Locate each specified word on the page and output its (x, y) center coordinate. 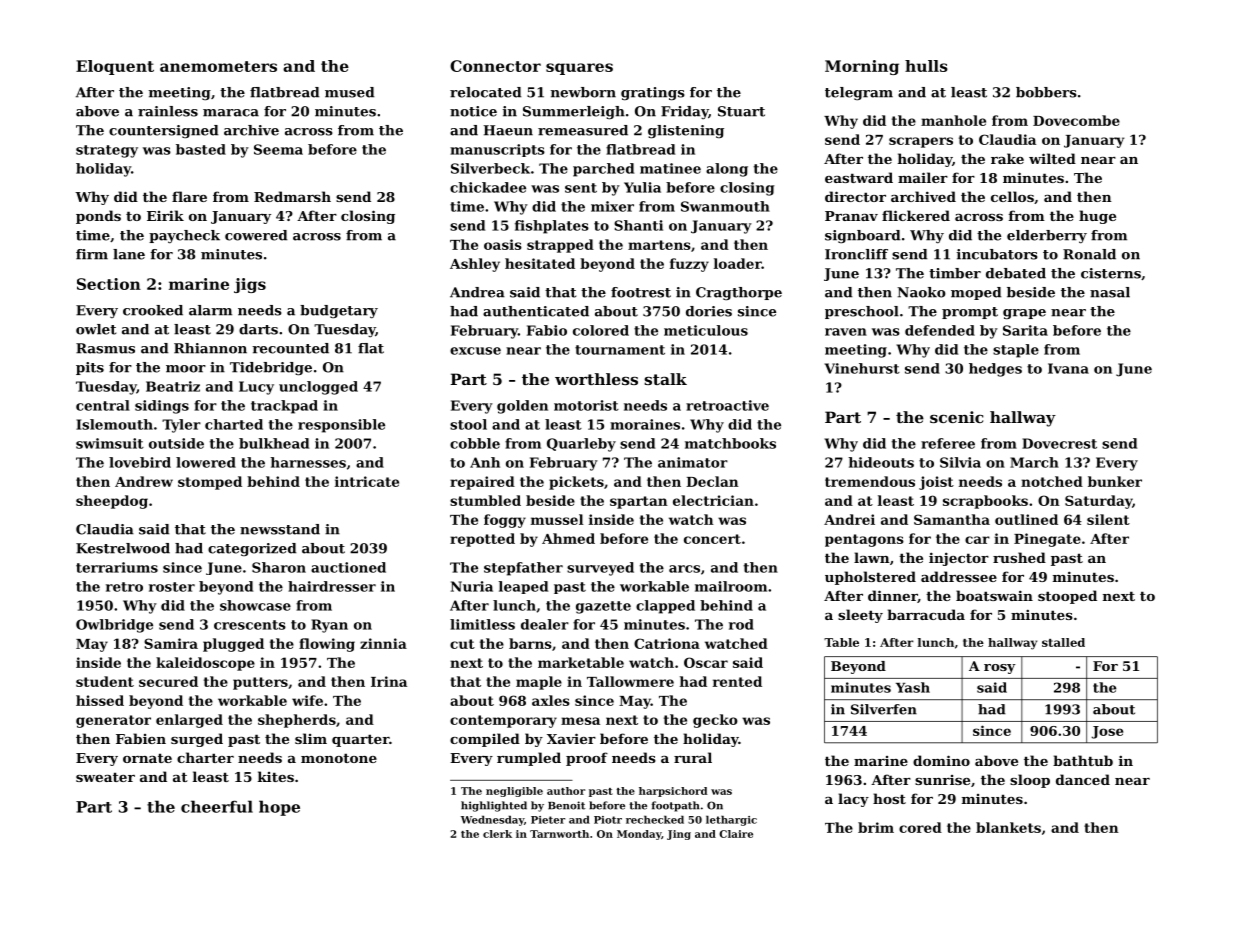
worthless (596, 379)
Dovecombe (1076, 120)
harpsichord (673, 792)
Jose (1107, 732)
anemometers (218, 66)
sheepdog (112, 502)
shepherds (297, 721)
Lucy (256, 388)
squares (579, 69)
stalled (1063, 642)
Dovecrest (1059, 443)
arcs (684, 569)
